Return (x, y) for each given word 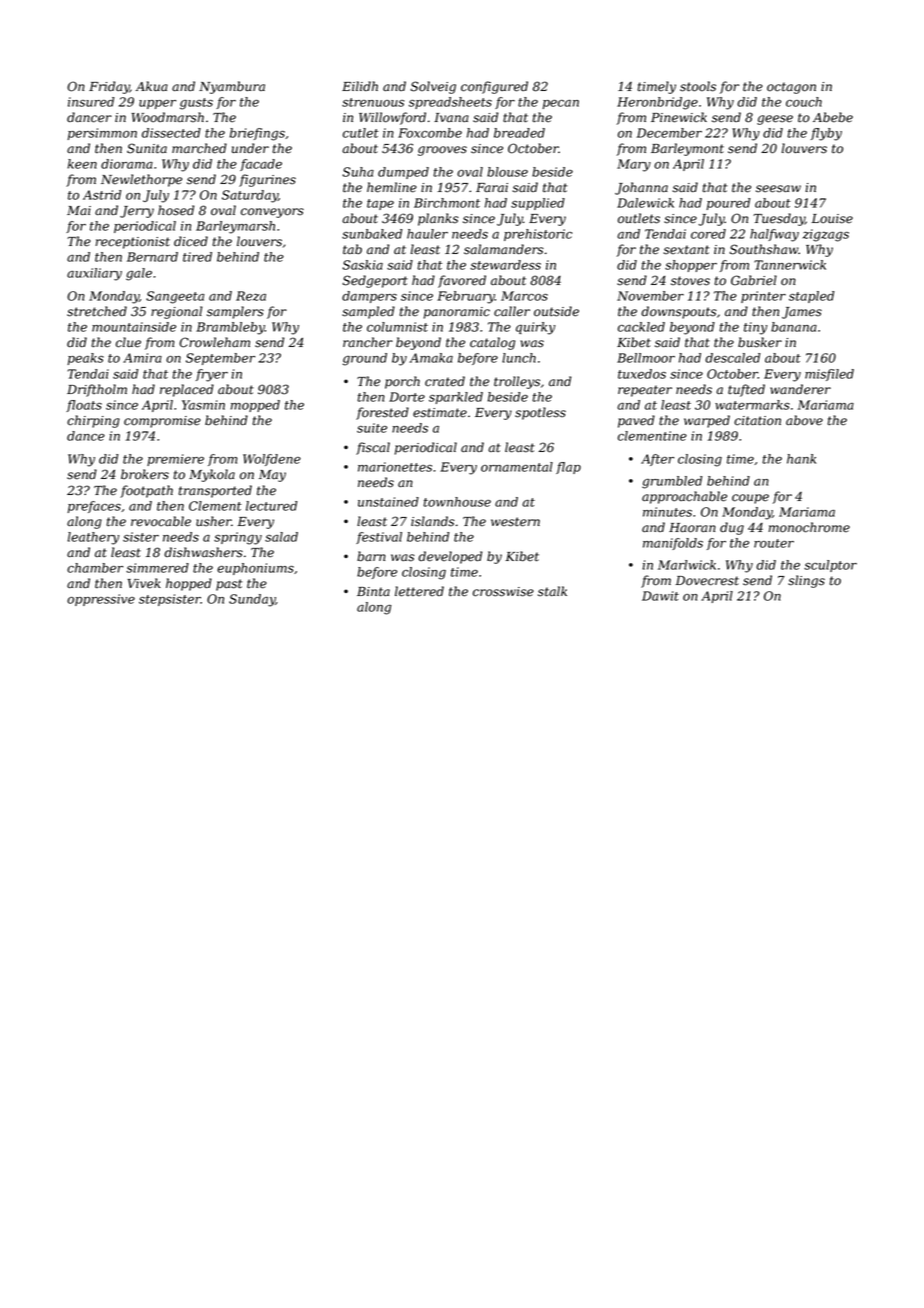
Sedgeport (375, 281)
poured (728, 204)
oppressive (101, 600)
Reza (251, 296)
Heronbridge (657, 103)
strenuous (373, 102)
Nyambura (232, 87)
